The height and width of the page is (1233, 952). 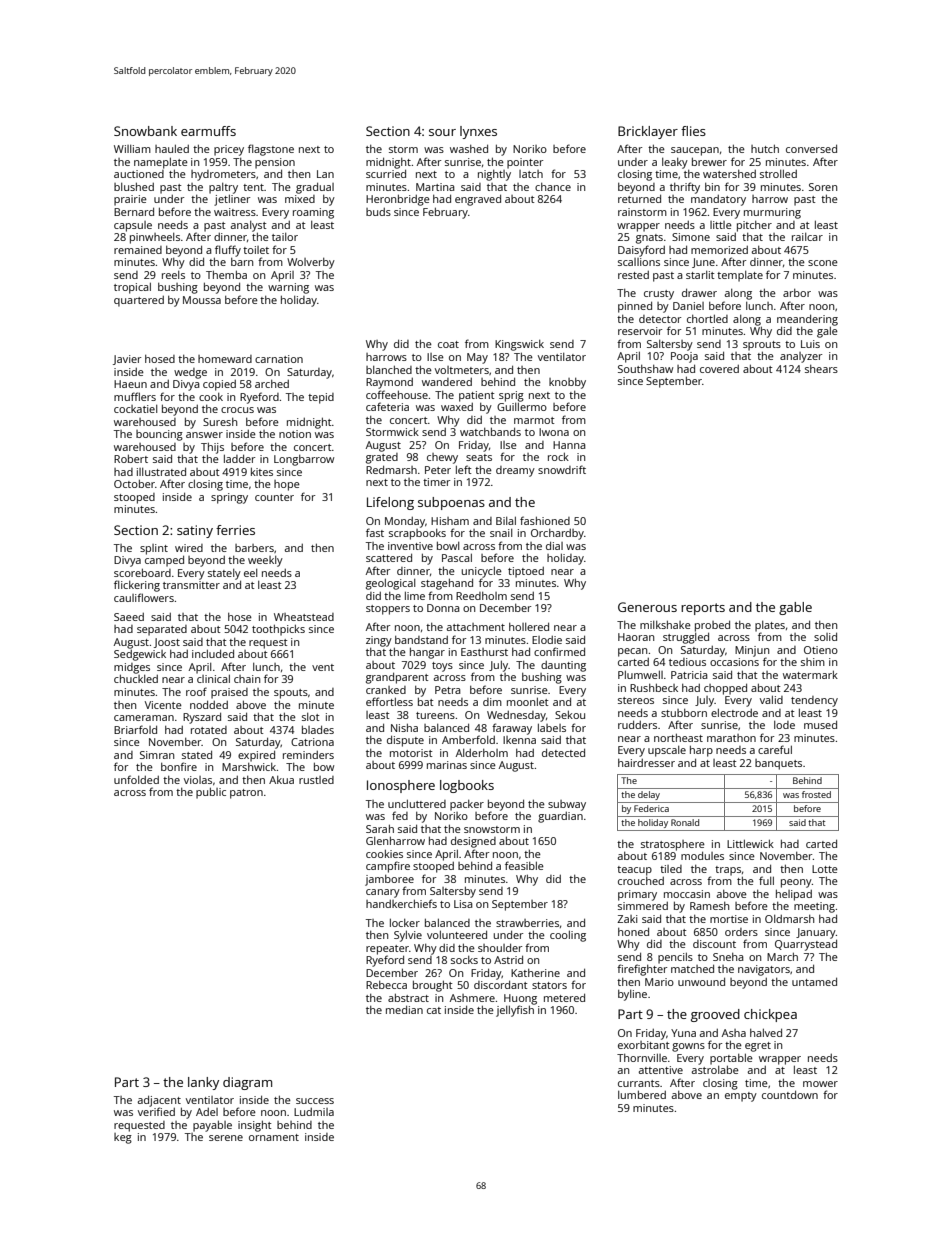 What do you see at coordinates (207, 1112) in the page?
I see `Adel` at bounding box center [207, 1112].
